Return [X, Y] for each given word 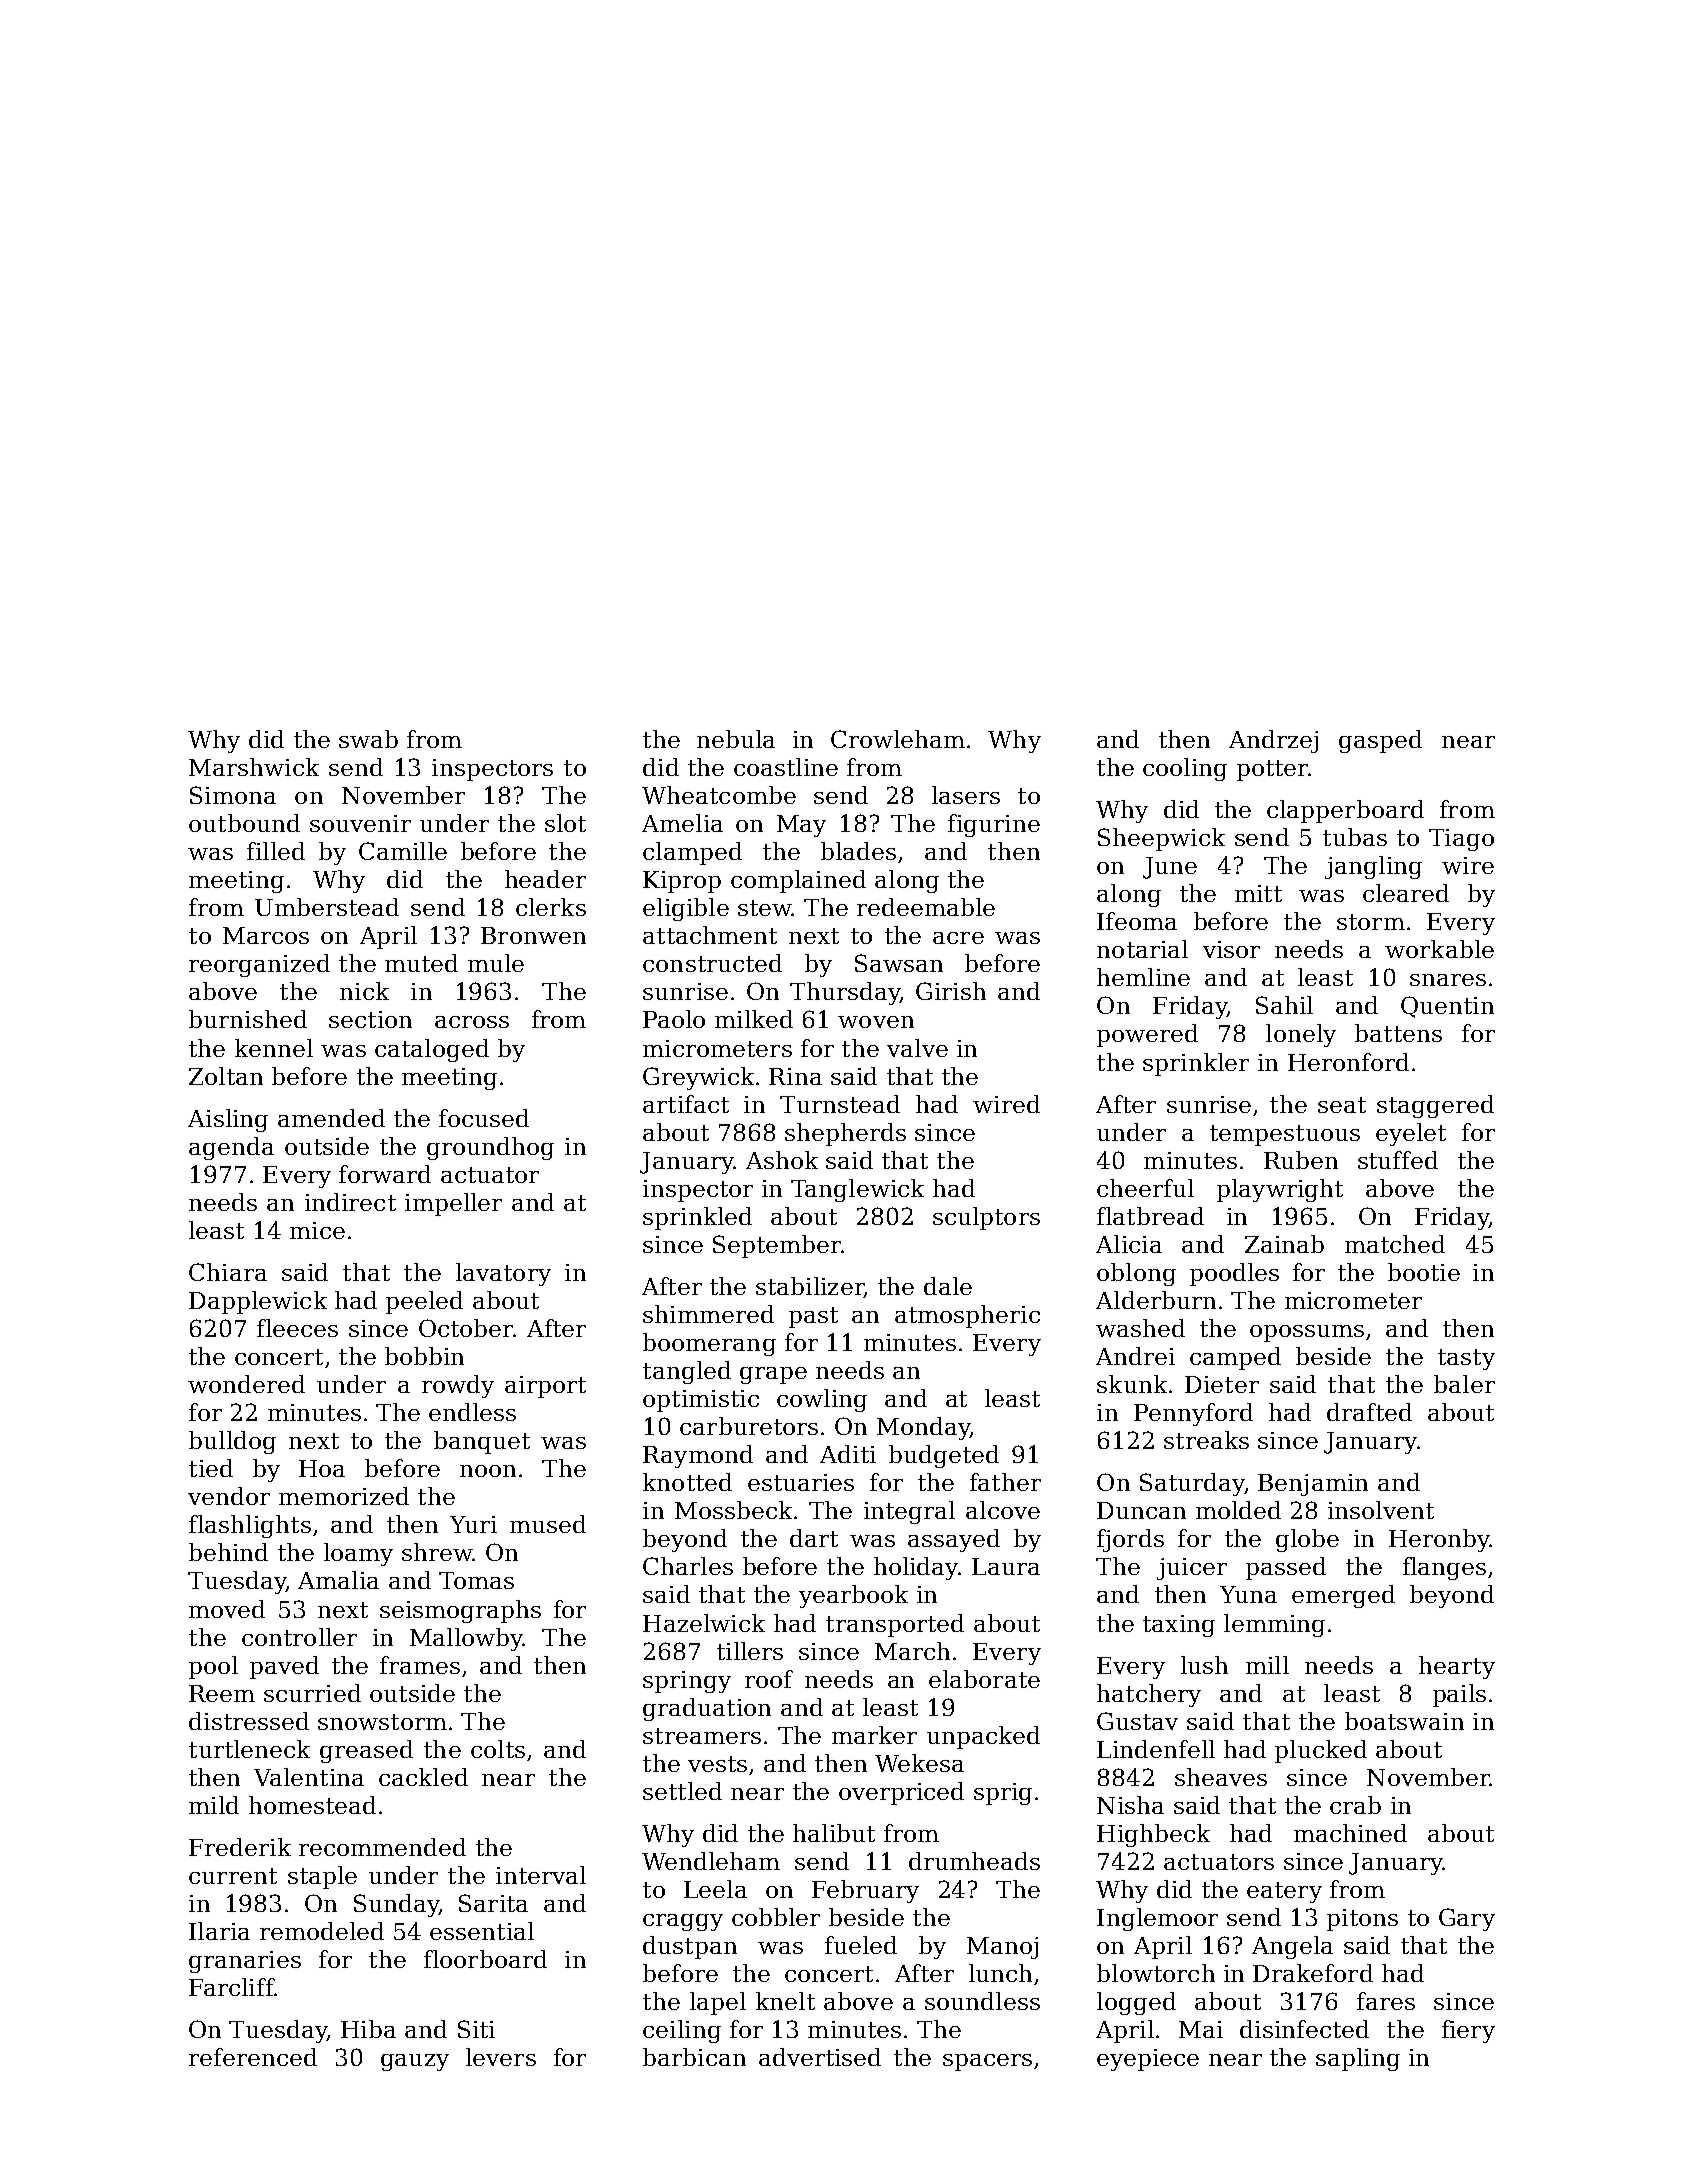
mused [548, 1524]
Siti [476, 2029]
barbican [694, 2057]
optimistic [701, 1401]
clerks [551, 907]
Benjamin [1313, 1485]
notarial [1142, 949]
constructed [712, 963]
